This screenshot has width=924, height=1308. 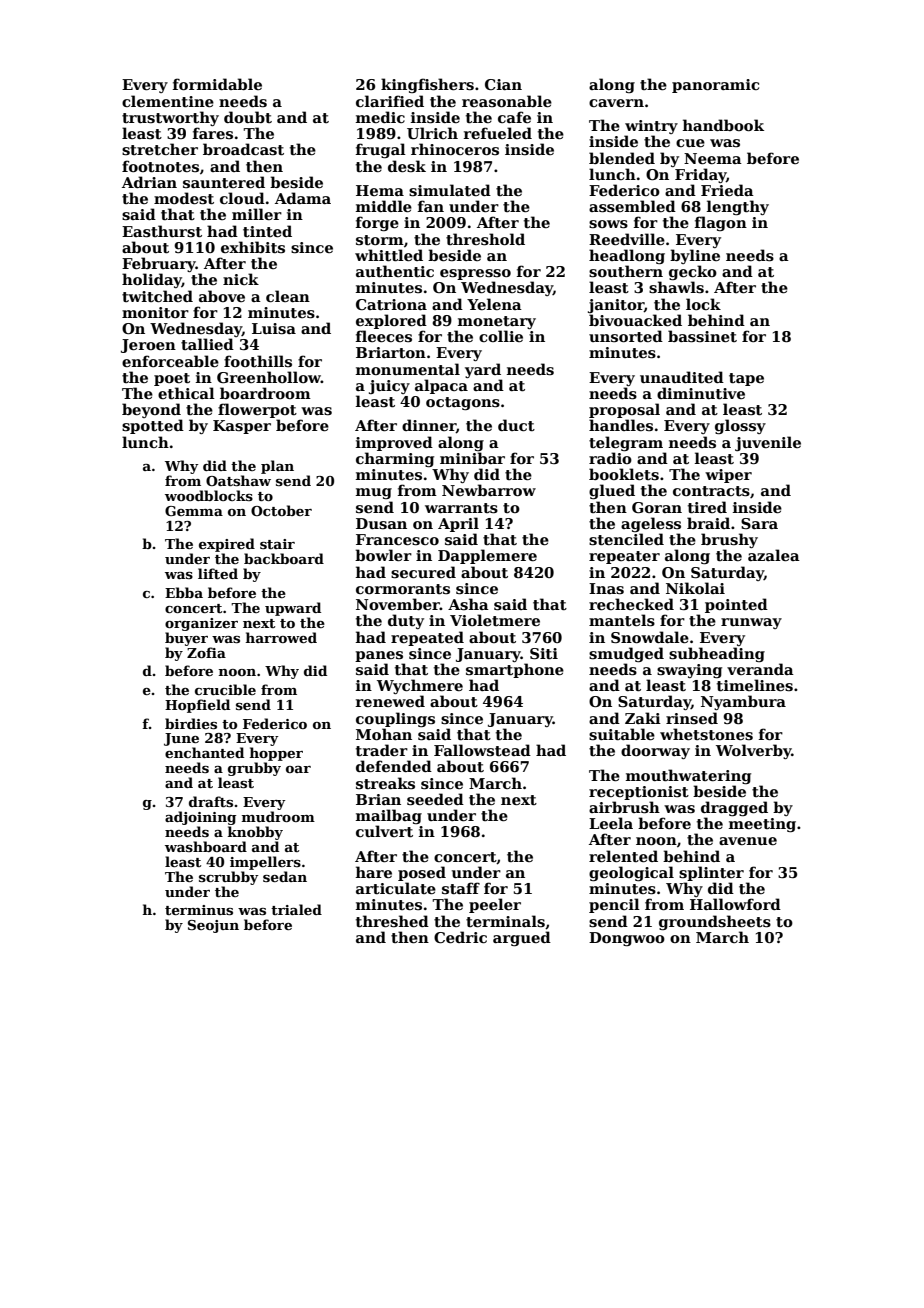 I want to click on Cian, so click(x=503, y=84).
